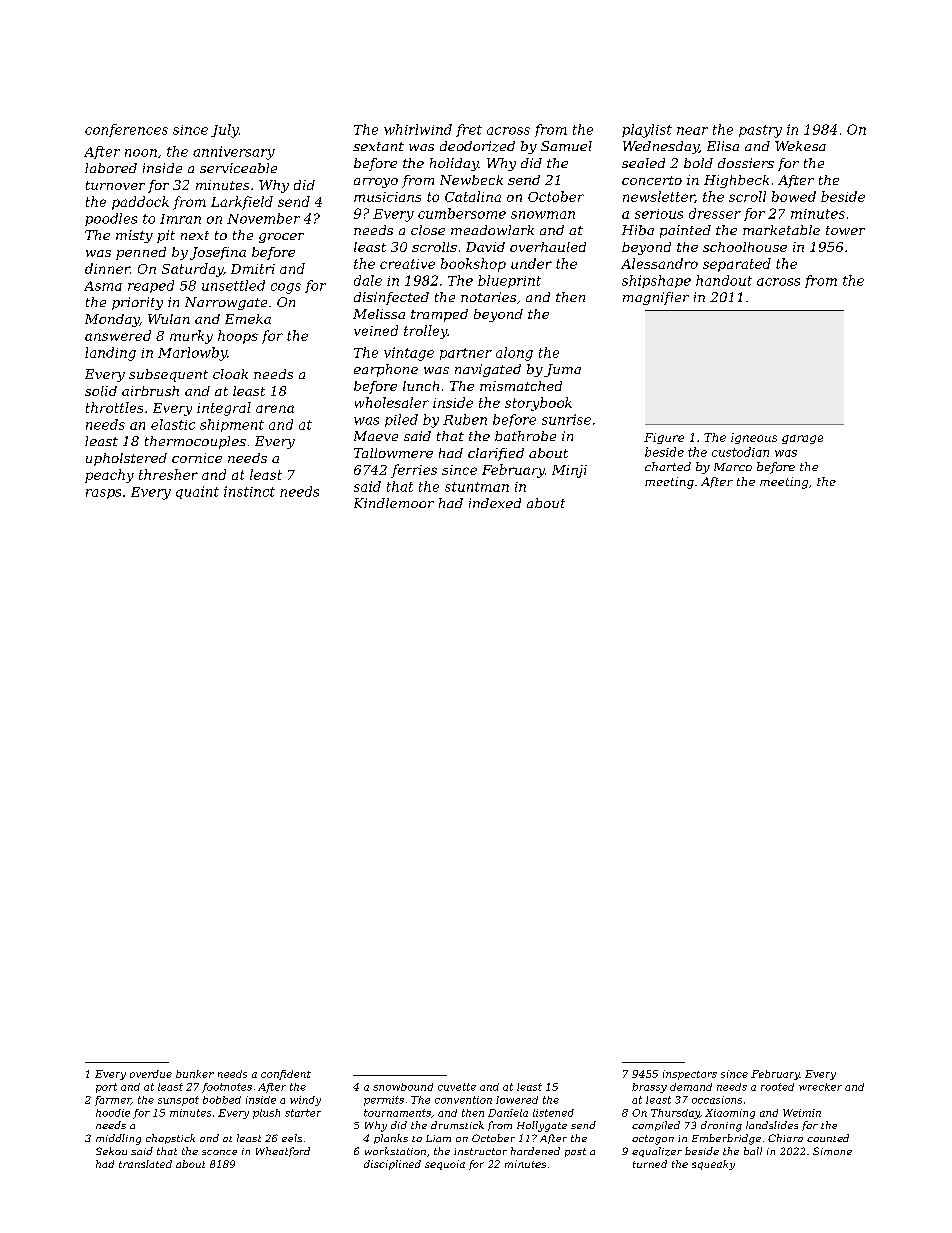 The height and width of the page is (1233, 952). What do you see at coordinates (387, 197) in the page?
I see `musicians` at bounding box center [387, 197].
